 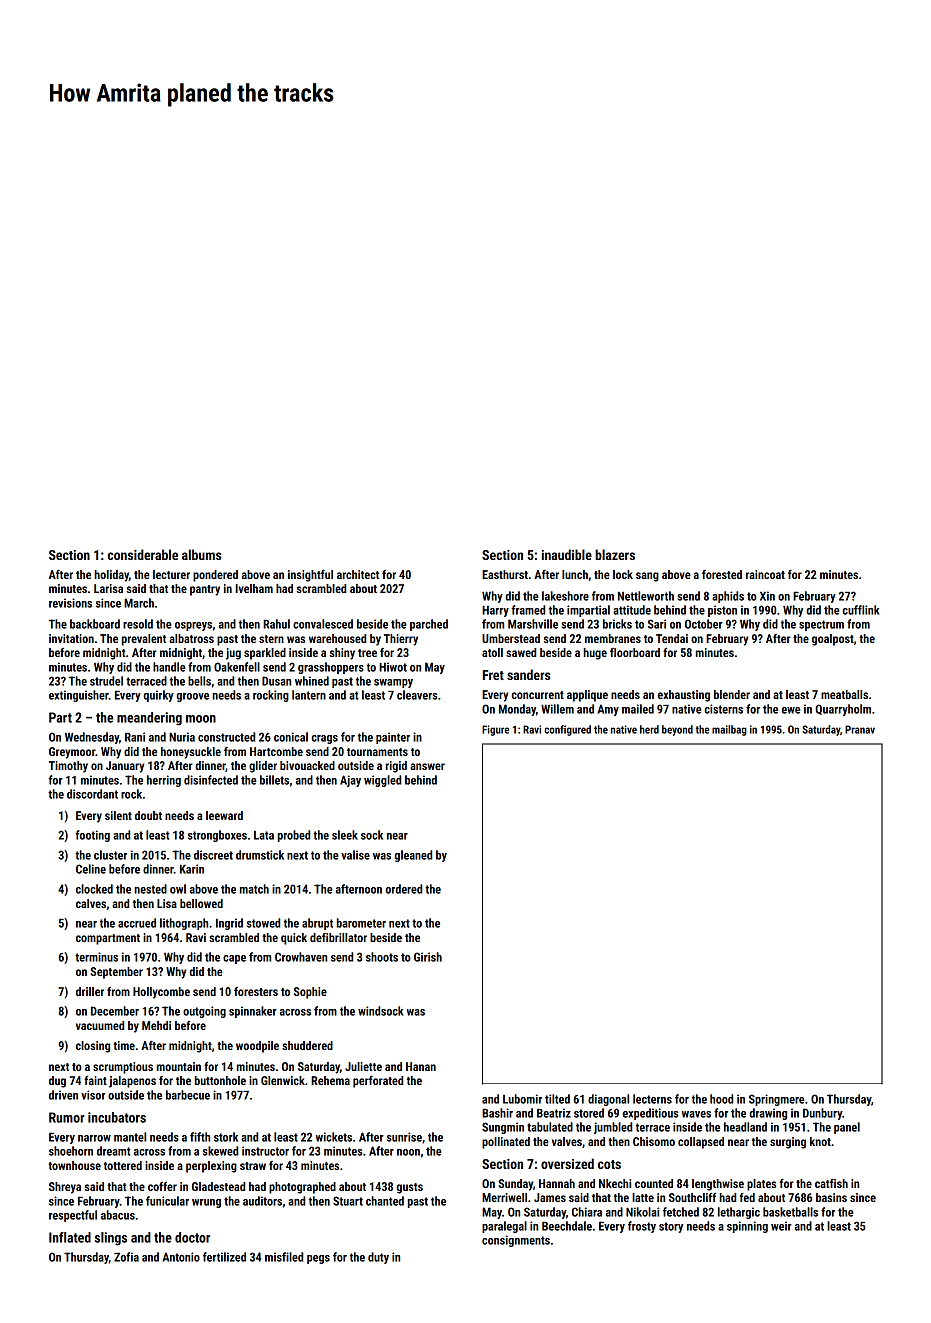 I want to click on considerable, so click(x=143, y=554).
